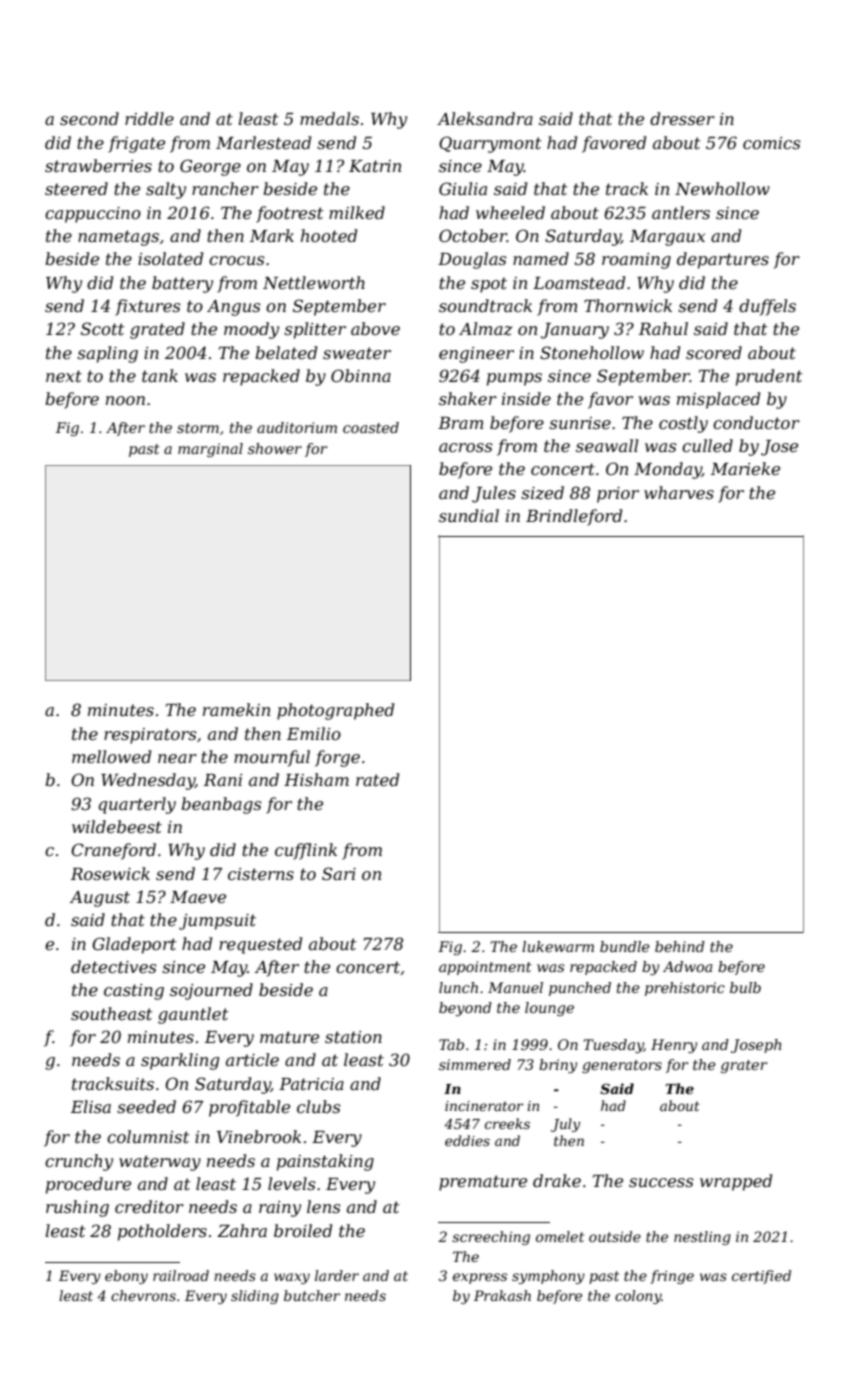 Image resolution: width=849 pixels, height=1400 pixels. I want to click on chevrons, so click(143, 1295).
